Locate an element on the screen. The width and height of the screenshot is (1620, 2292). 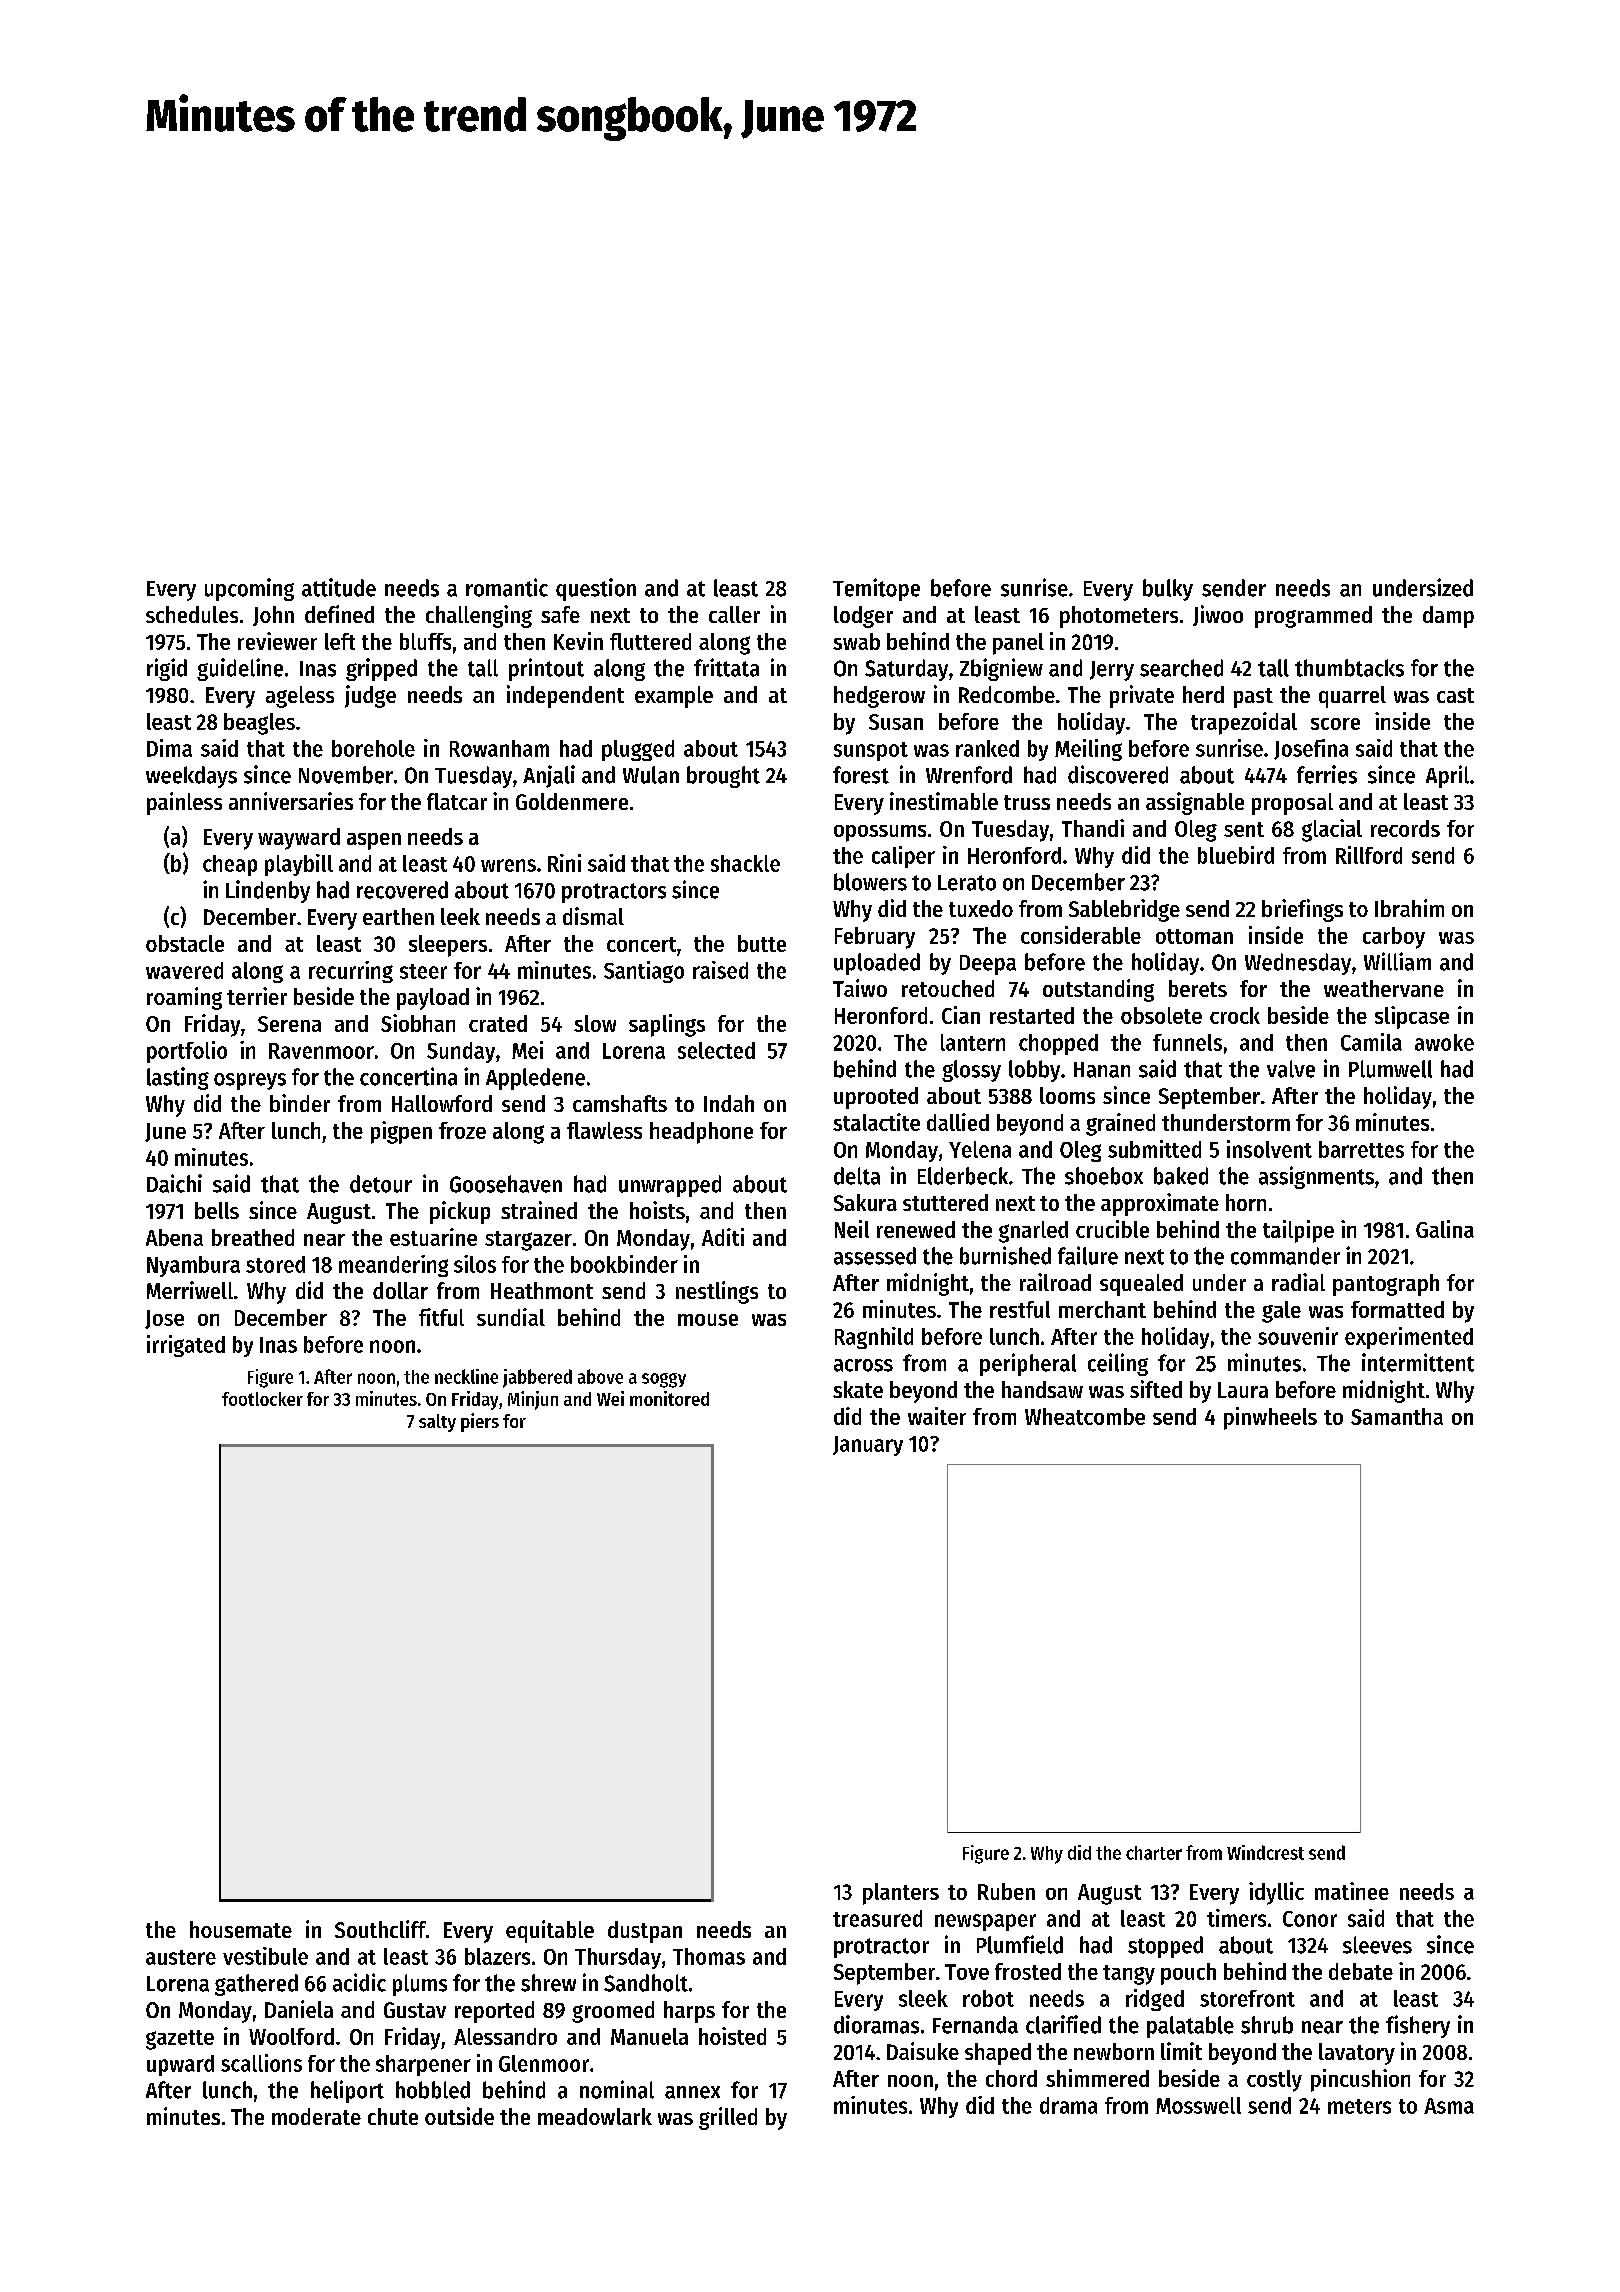
moderate is located at coordinates (316, 2116).
